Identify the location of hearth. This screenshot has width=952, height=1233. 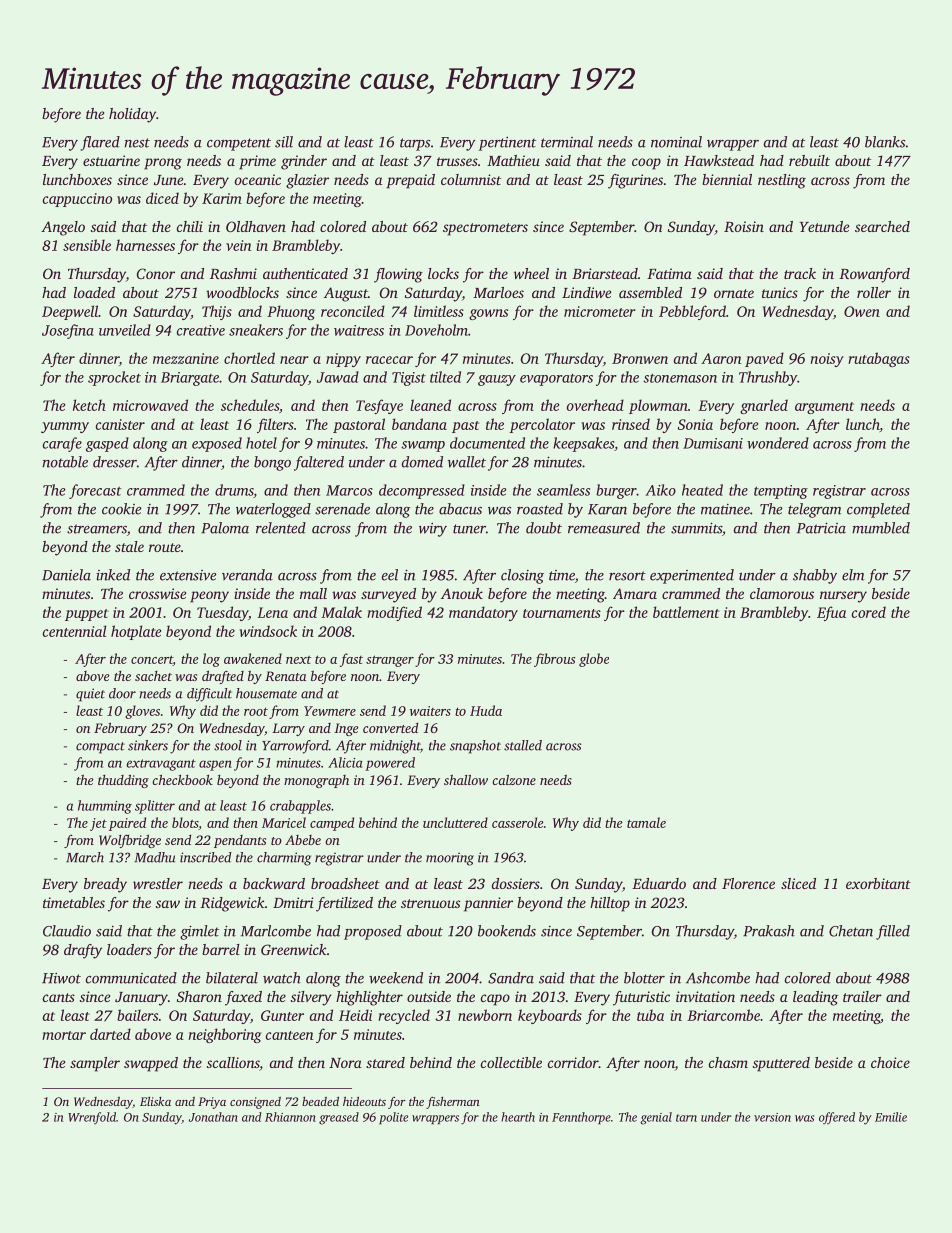
(518, 1117).
